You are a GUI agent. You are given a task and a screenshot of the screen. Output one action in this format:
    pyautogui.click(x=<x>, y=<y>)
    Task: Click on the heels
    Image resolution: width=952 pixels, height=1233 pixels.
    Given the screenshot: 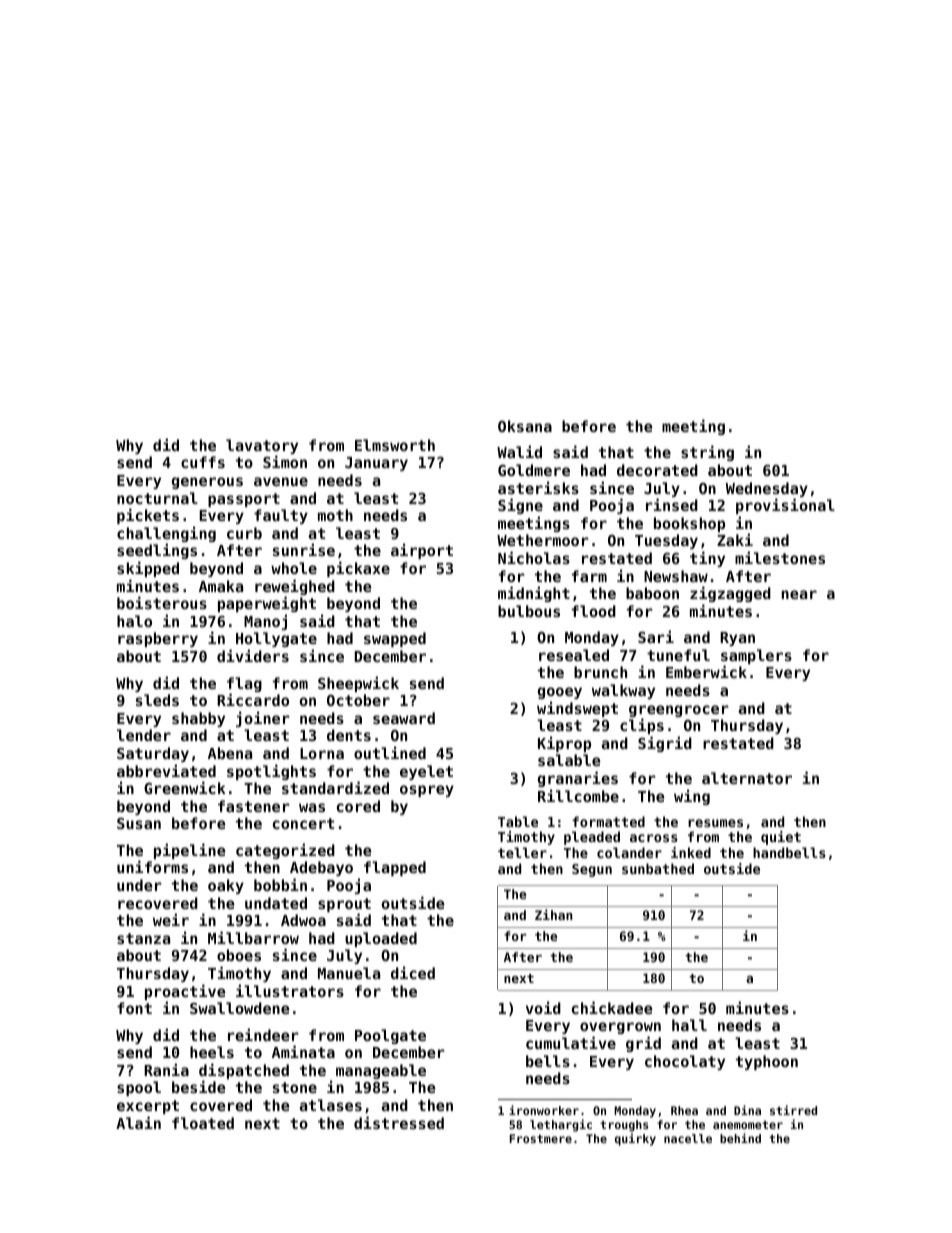 What is the action you would take?
    pyautogui.click(x=212, y=1052)
